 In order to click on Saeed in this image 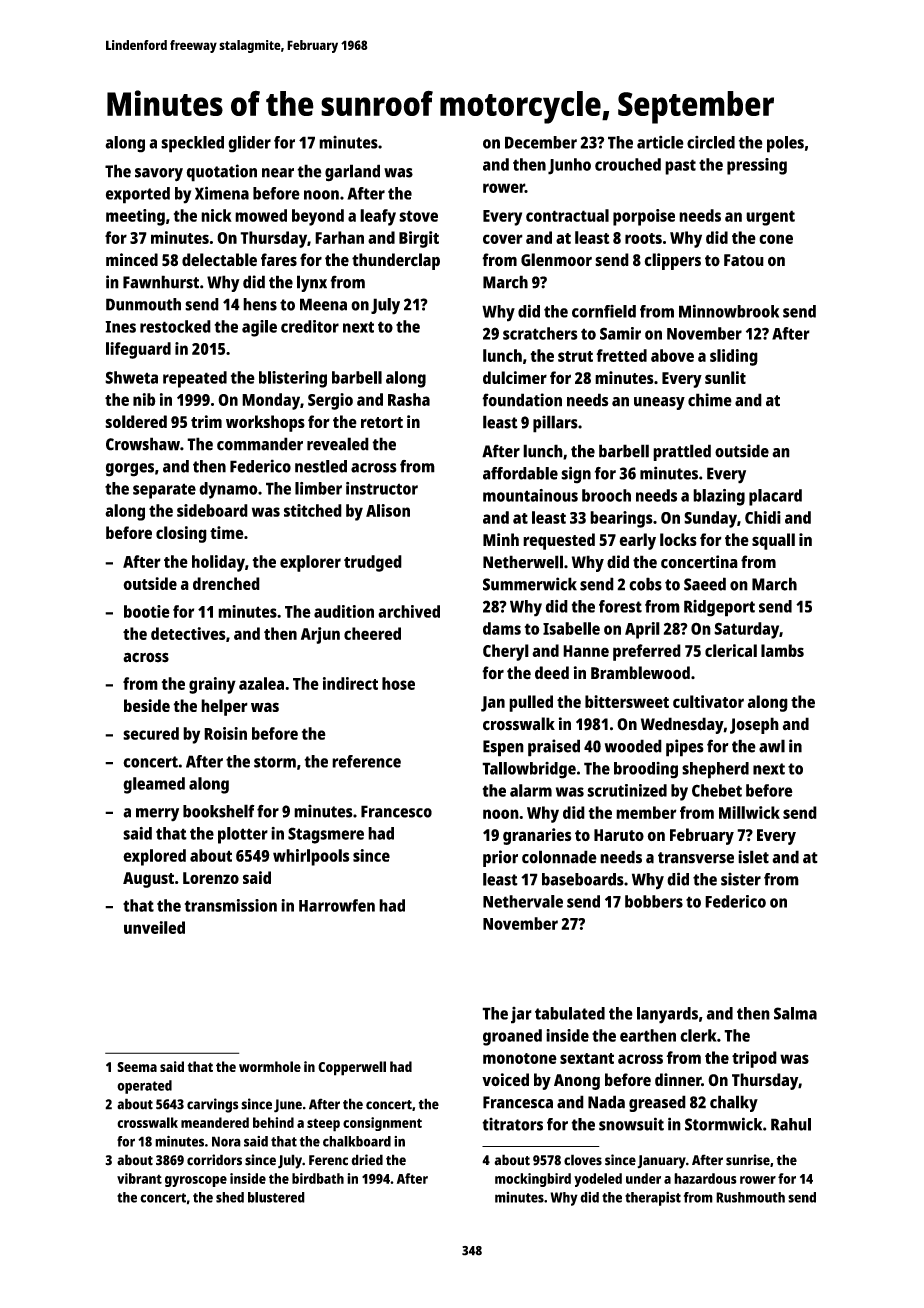, I will do `click(705, 584)`.
